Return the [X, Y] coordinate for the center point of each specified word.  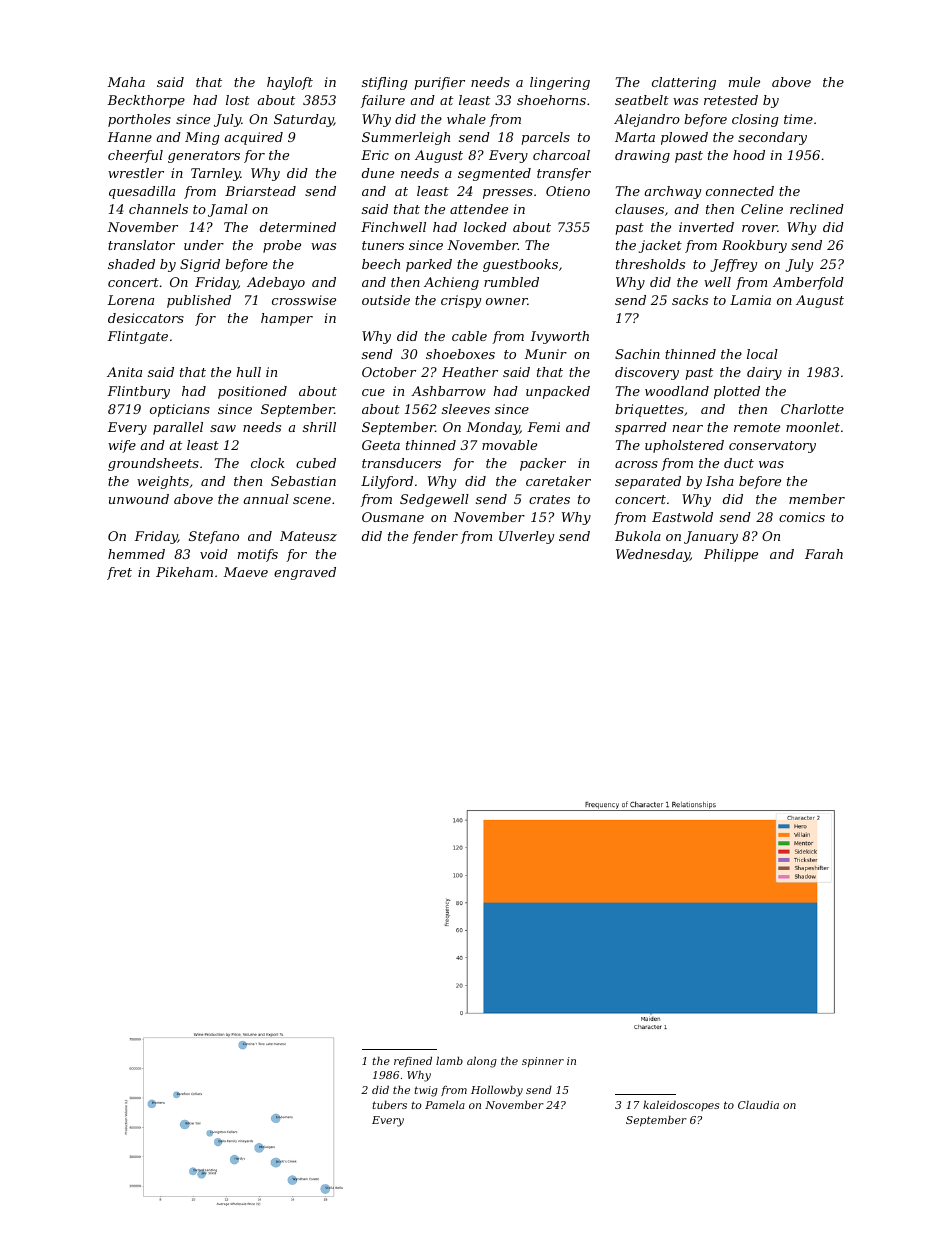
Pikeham [184, 572]
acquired [254, 138]
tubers [390, 1104]
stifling [385, 83]
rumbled [511, 282]
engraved [305, 573]
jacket [660, 246]
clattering [684, 83]
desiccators [146, 318]
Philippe [731, 555]
